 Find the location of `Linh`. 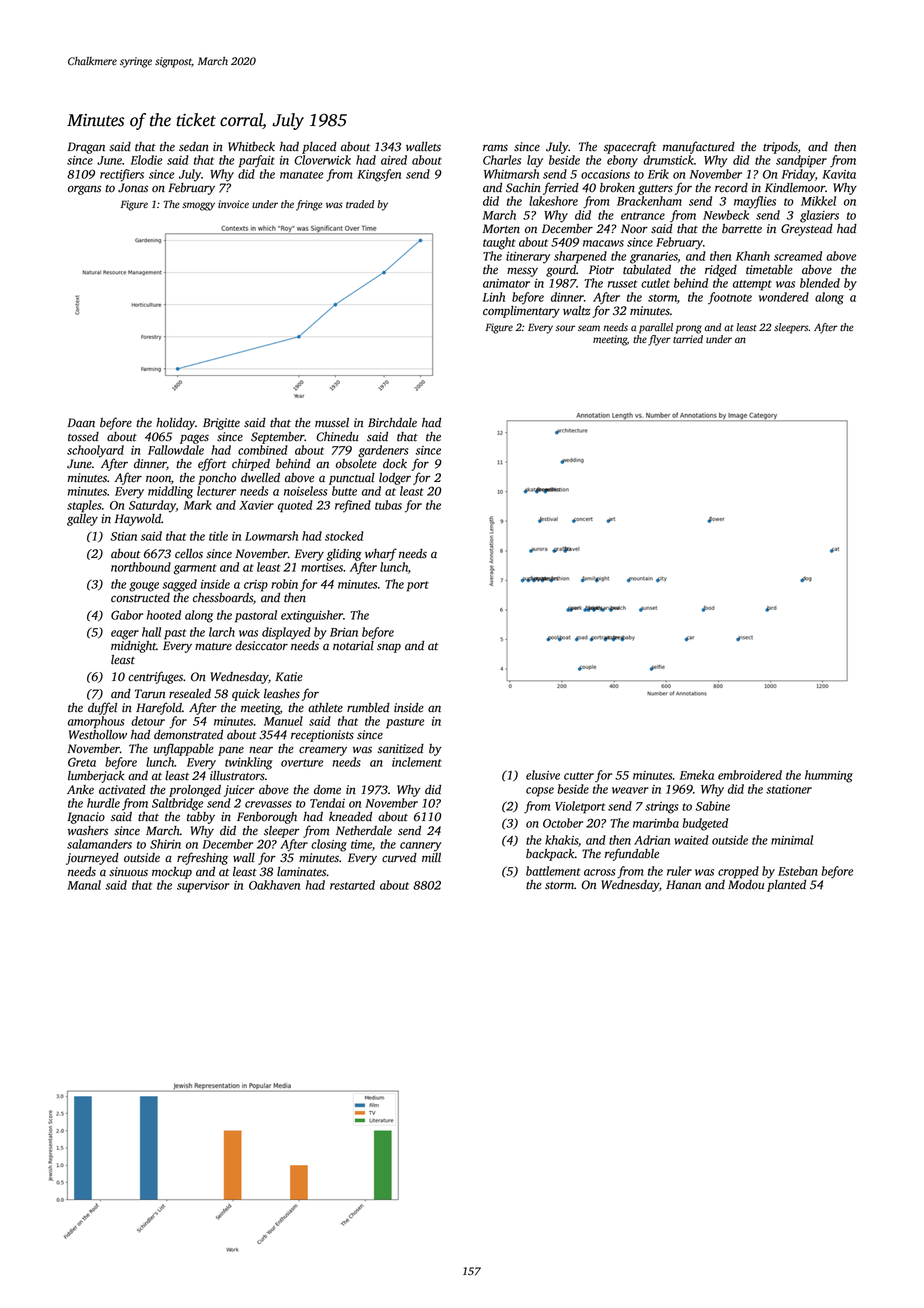

Linh is located at coordinates (494, 297).
